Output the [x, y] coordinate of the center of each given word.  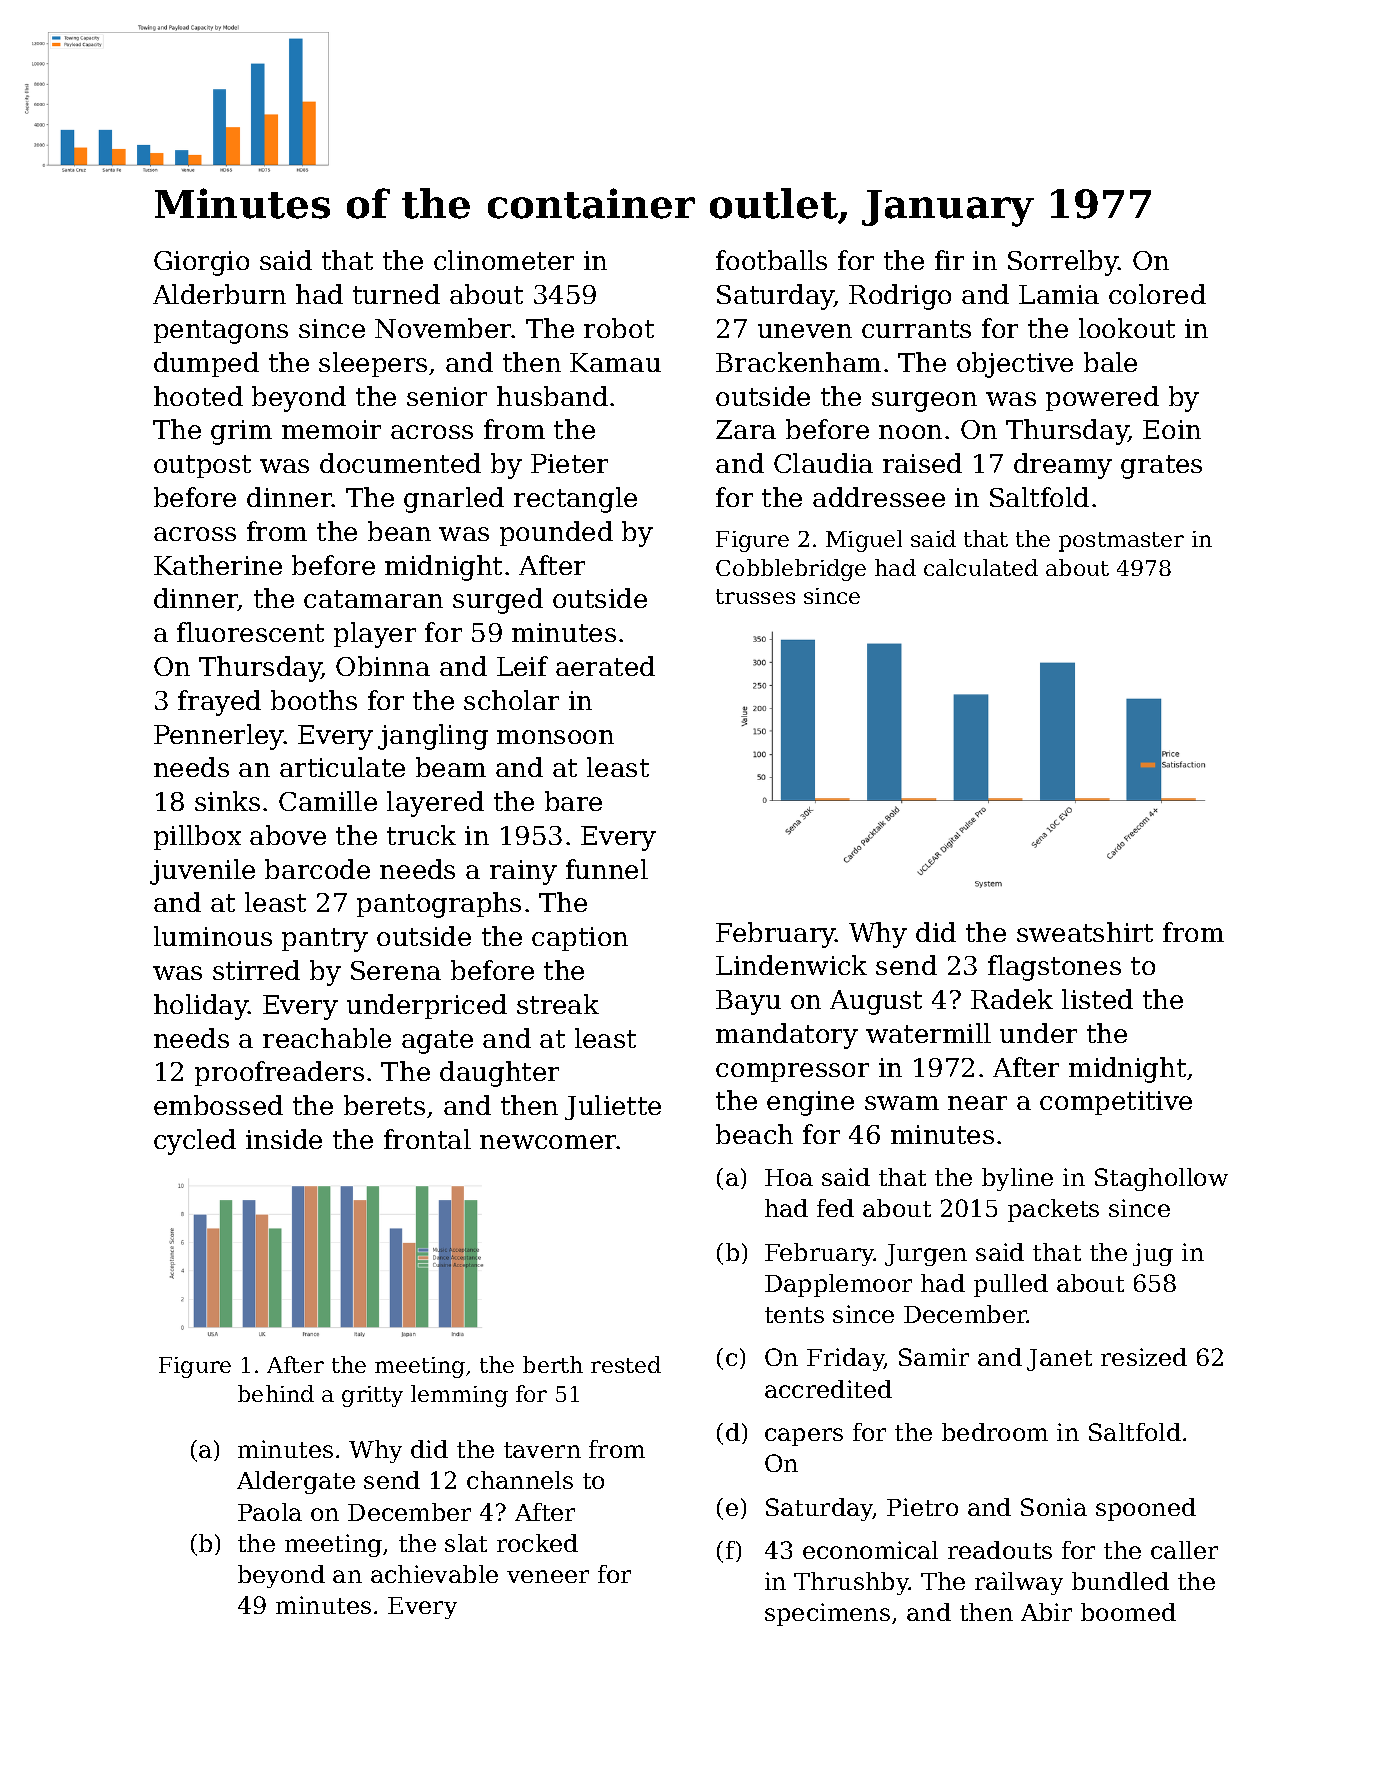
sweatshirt [1085, 932]
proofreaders [279, 1073]
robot [619, 328]
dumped [206, 364]
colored [1157, 294]
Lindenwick [791, 965]
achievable [434, 1574]
